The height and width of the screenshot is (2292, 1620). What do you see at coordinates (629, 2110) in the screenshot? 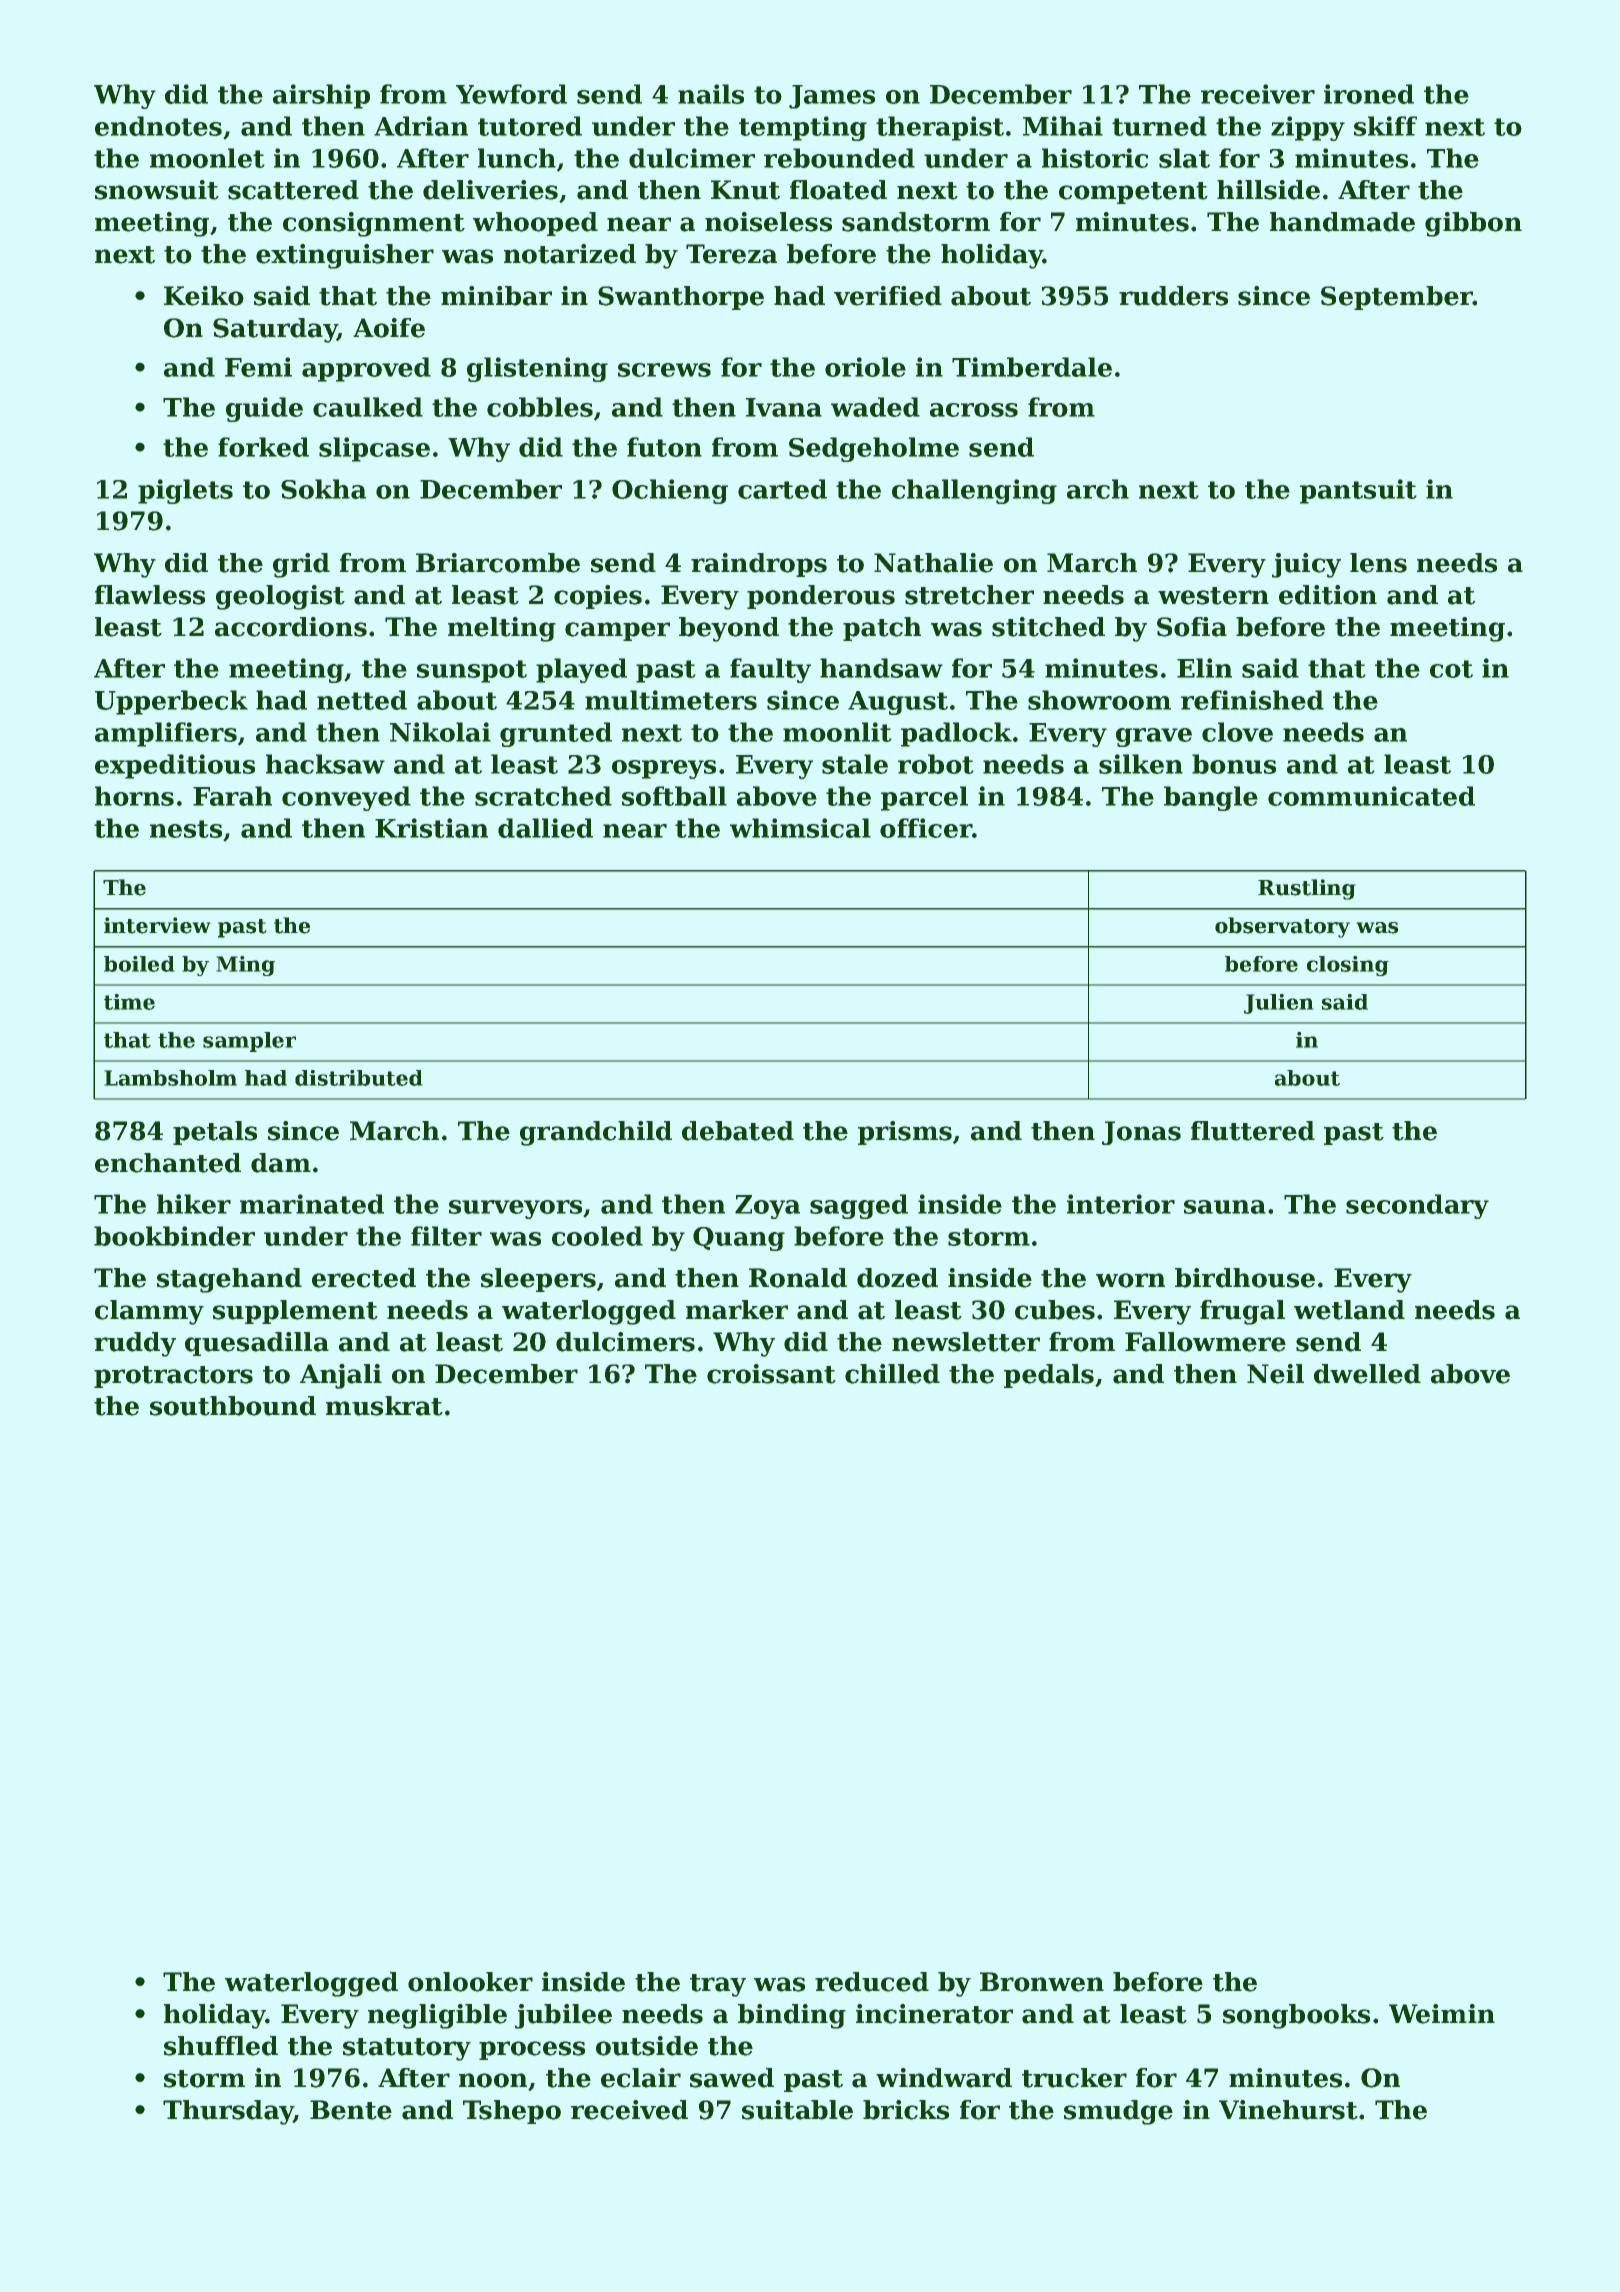
I see `received` at bounding box center [629, 2110].
